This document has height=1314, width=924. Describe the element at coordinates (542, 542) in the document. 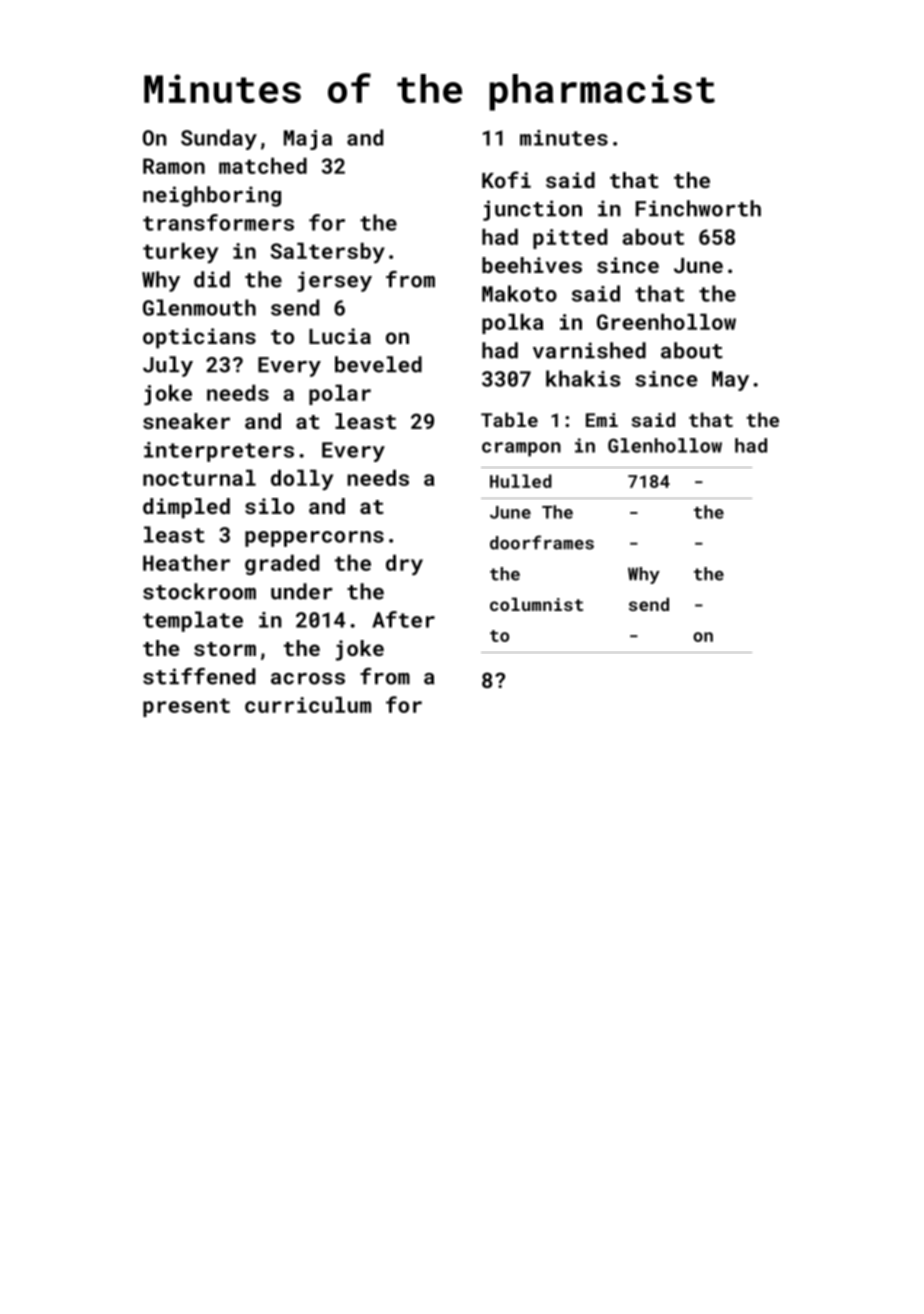

I see `doorframes` at that location.
